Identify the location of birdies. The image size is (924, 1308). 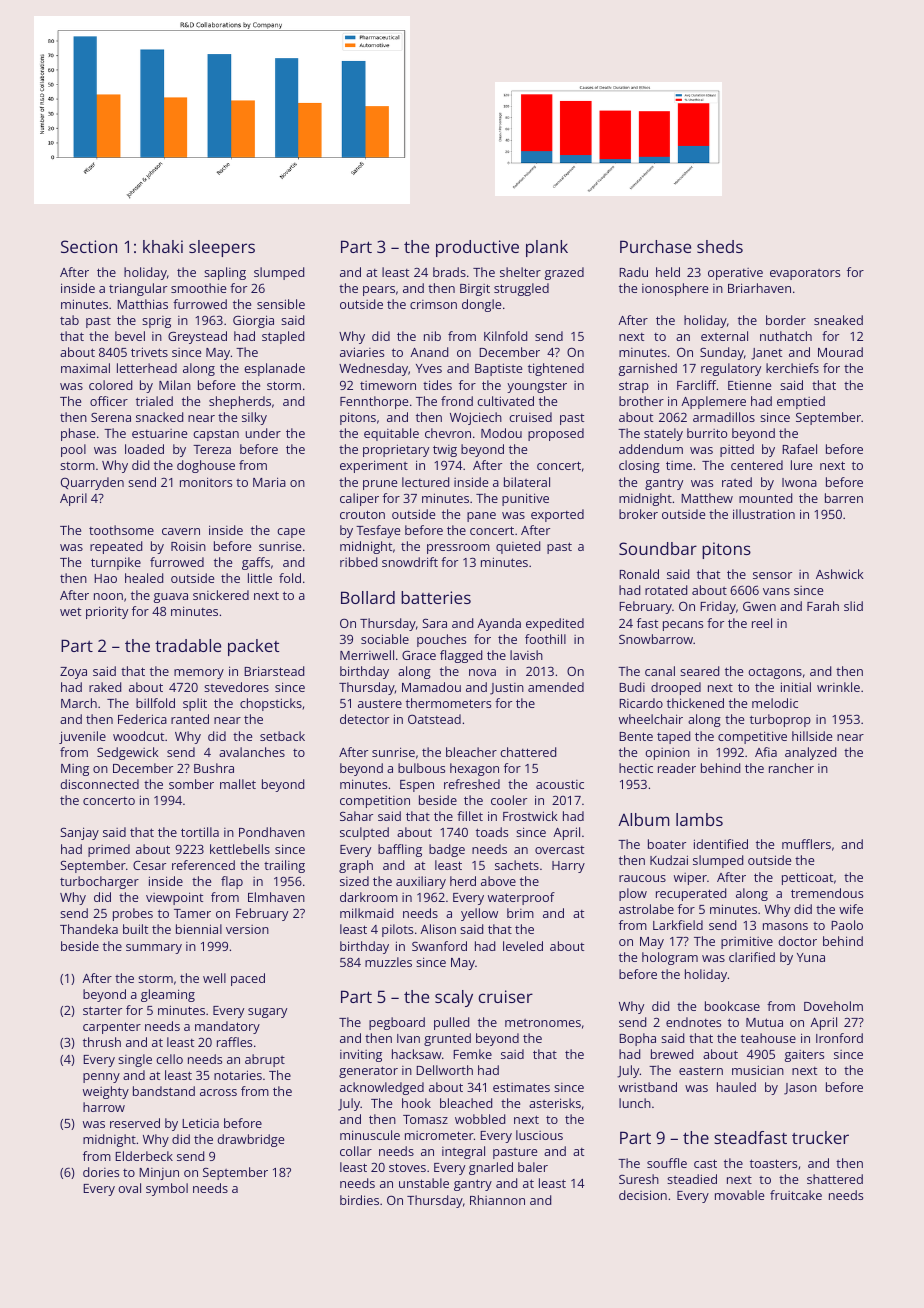
(359, 1200).
